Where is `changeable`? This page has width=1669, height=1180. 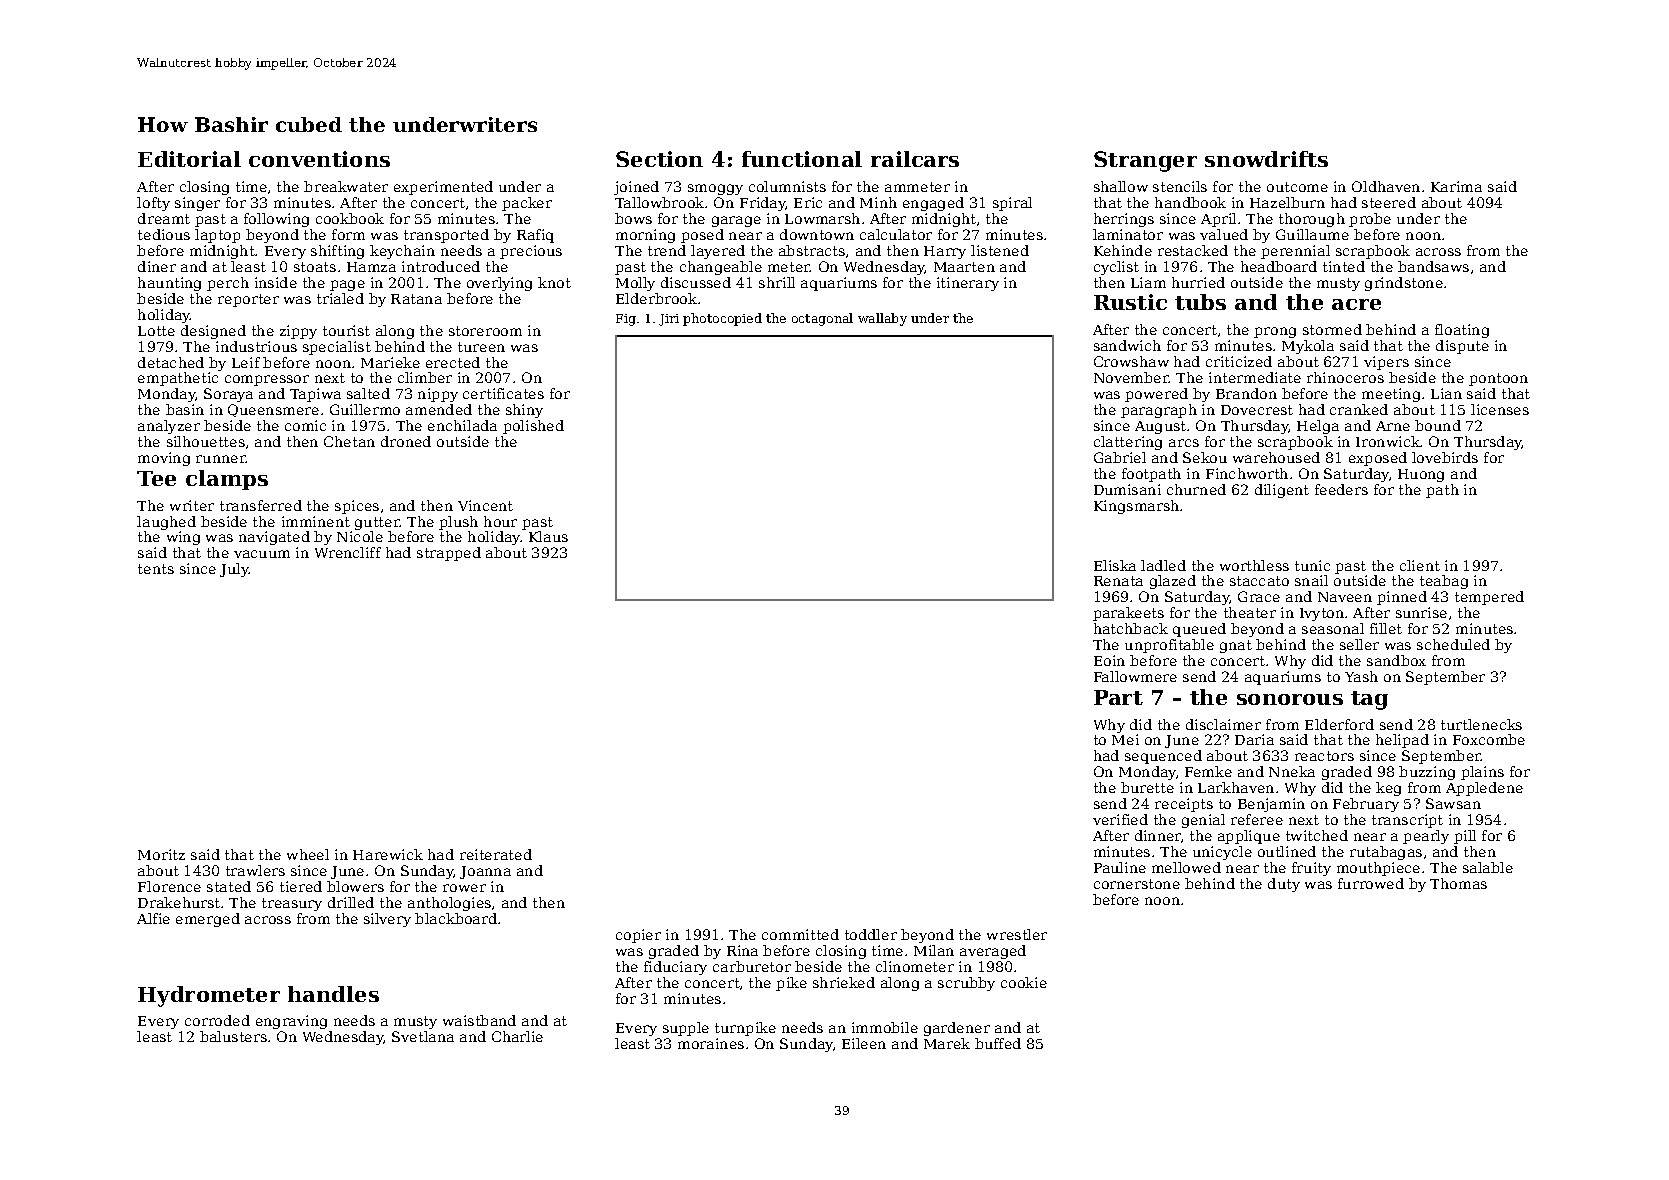 changeable is located at coordinates (721, 268).
